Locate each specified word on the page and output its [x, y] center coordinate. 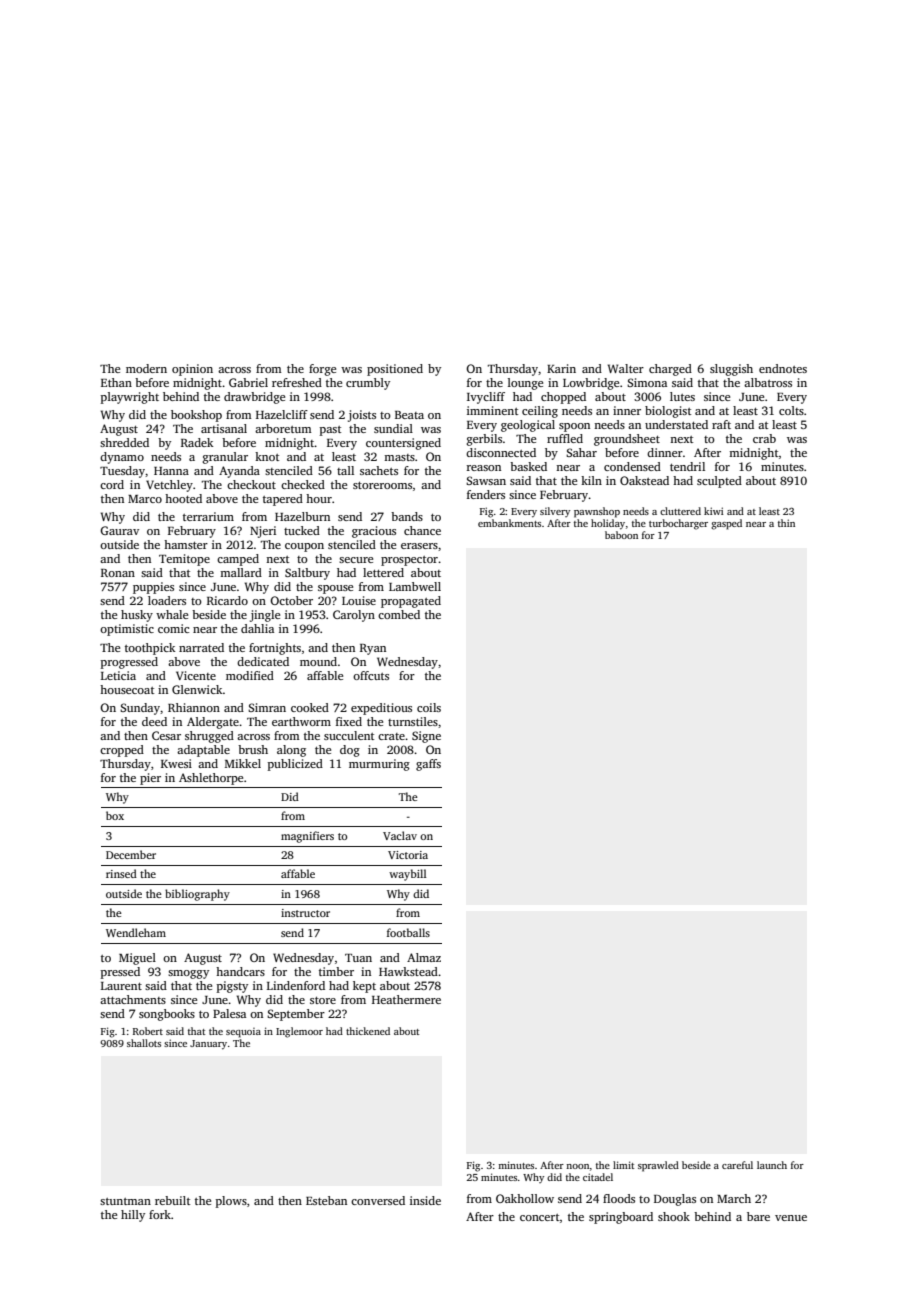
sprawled [658, 1166]
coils [429, 707]
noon [578, 1166]
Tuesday [122, 472]
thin [786, 523]
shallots [144, 1043]
